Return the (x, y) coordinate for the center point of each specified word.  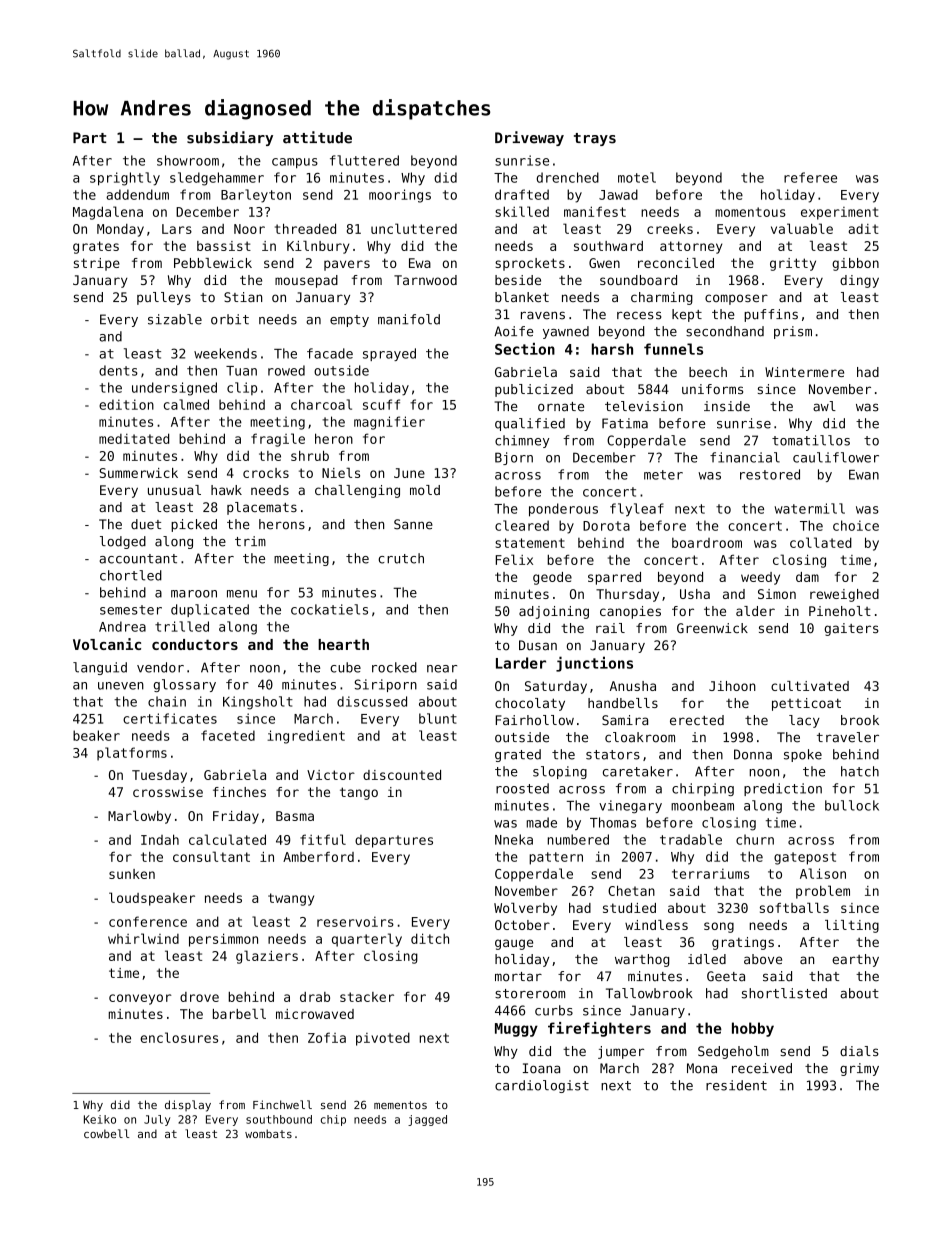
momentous (750, 212)
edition (126, 404)
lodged (123, 542)
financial (745, 457)
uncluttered (414, 228)
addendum (137, 194)
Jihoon (732, 686)
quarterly (367, 940)
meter (663, 475)
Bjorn (514, 458)
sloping (560, 772)
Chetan (631, 891)
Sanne (413, 524)
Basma (295, 816)
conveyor (140, 999)
